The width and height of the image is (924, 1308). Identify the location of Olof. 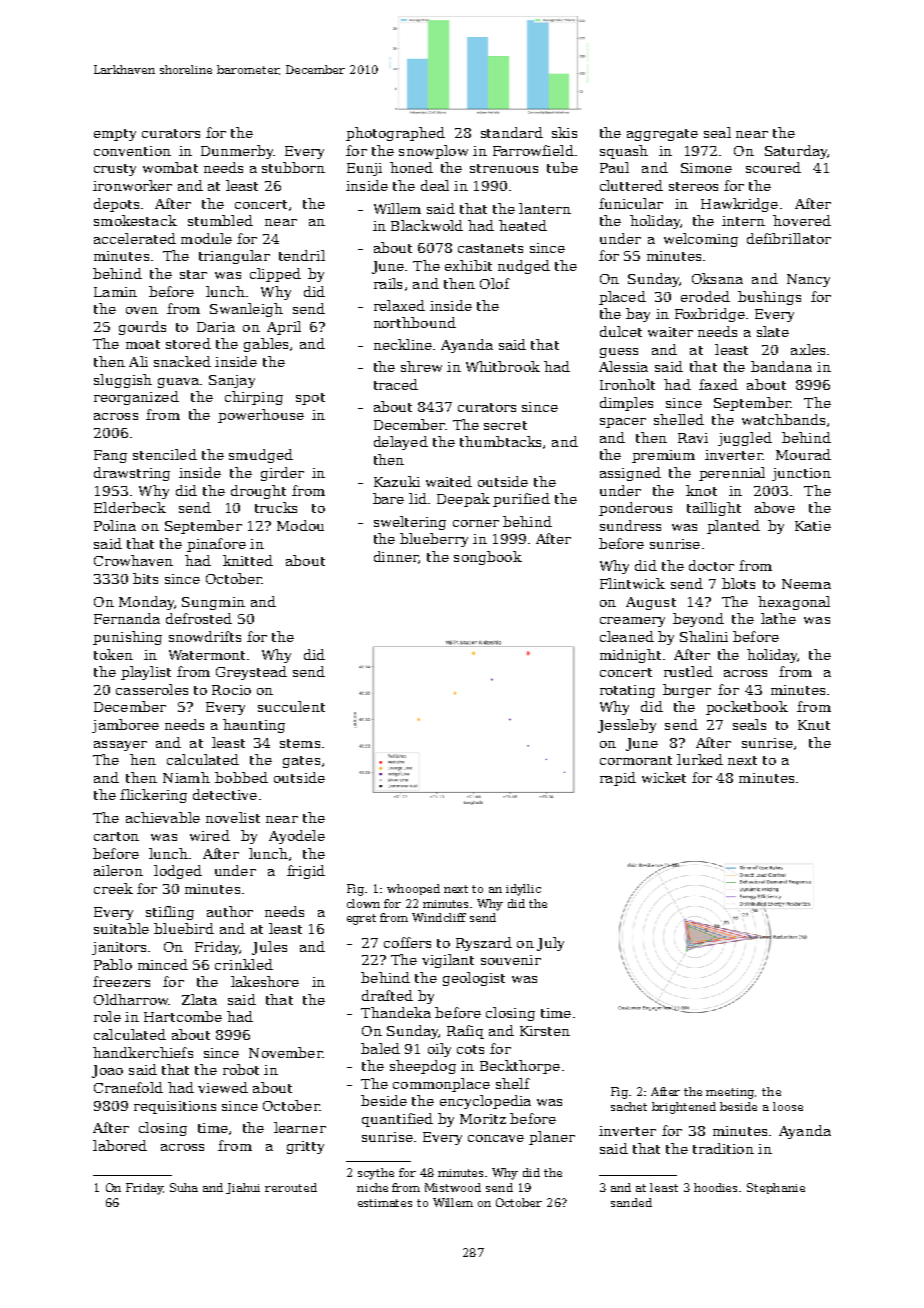
(495, 283).
